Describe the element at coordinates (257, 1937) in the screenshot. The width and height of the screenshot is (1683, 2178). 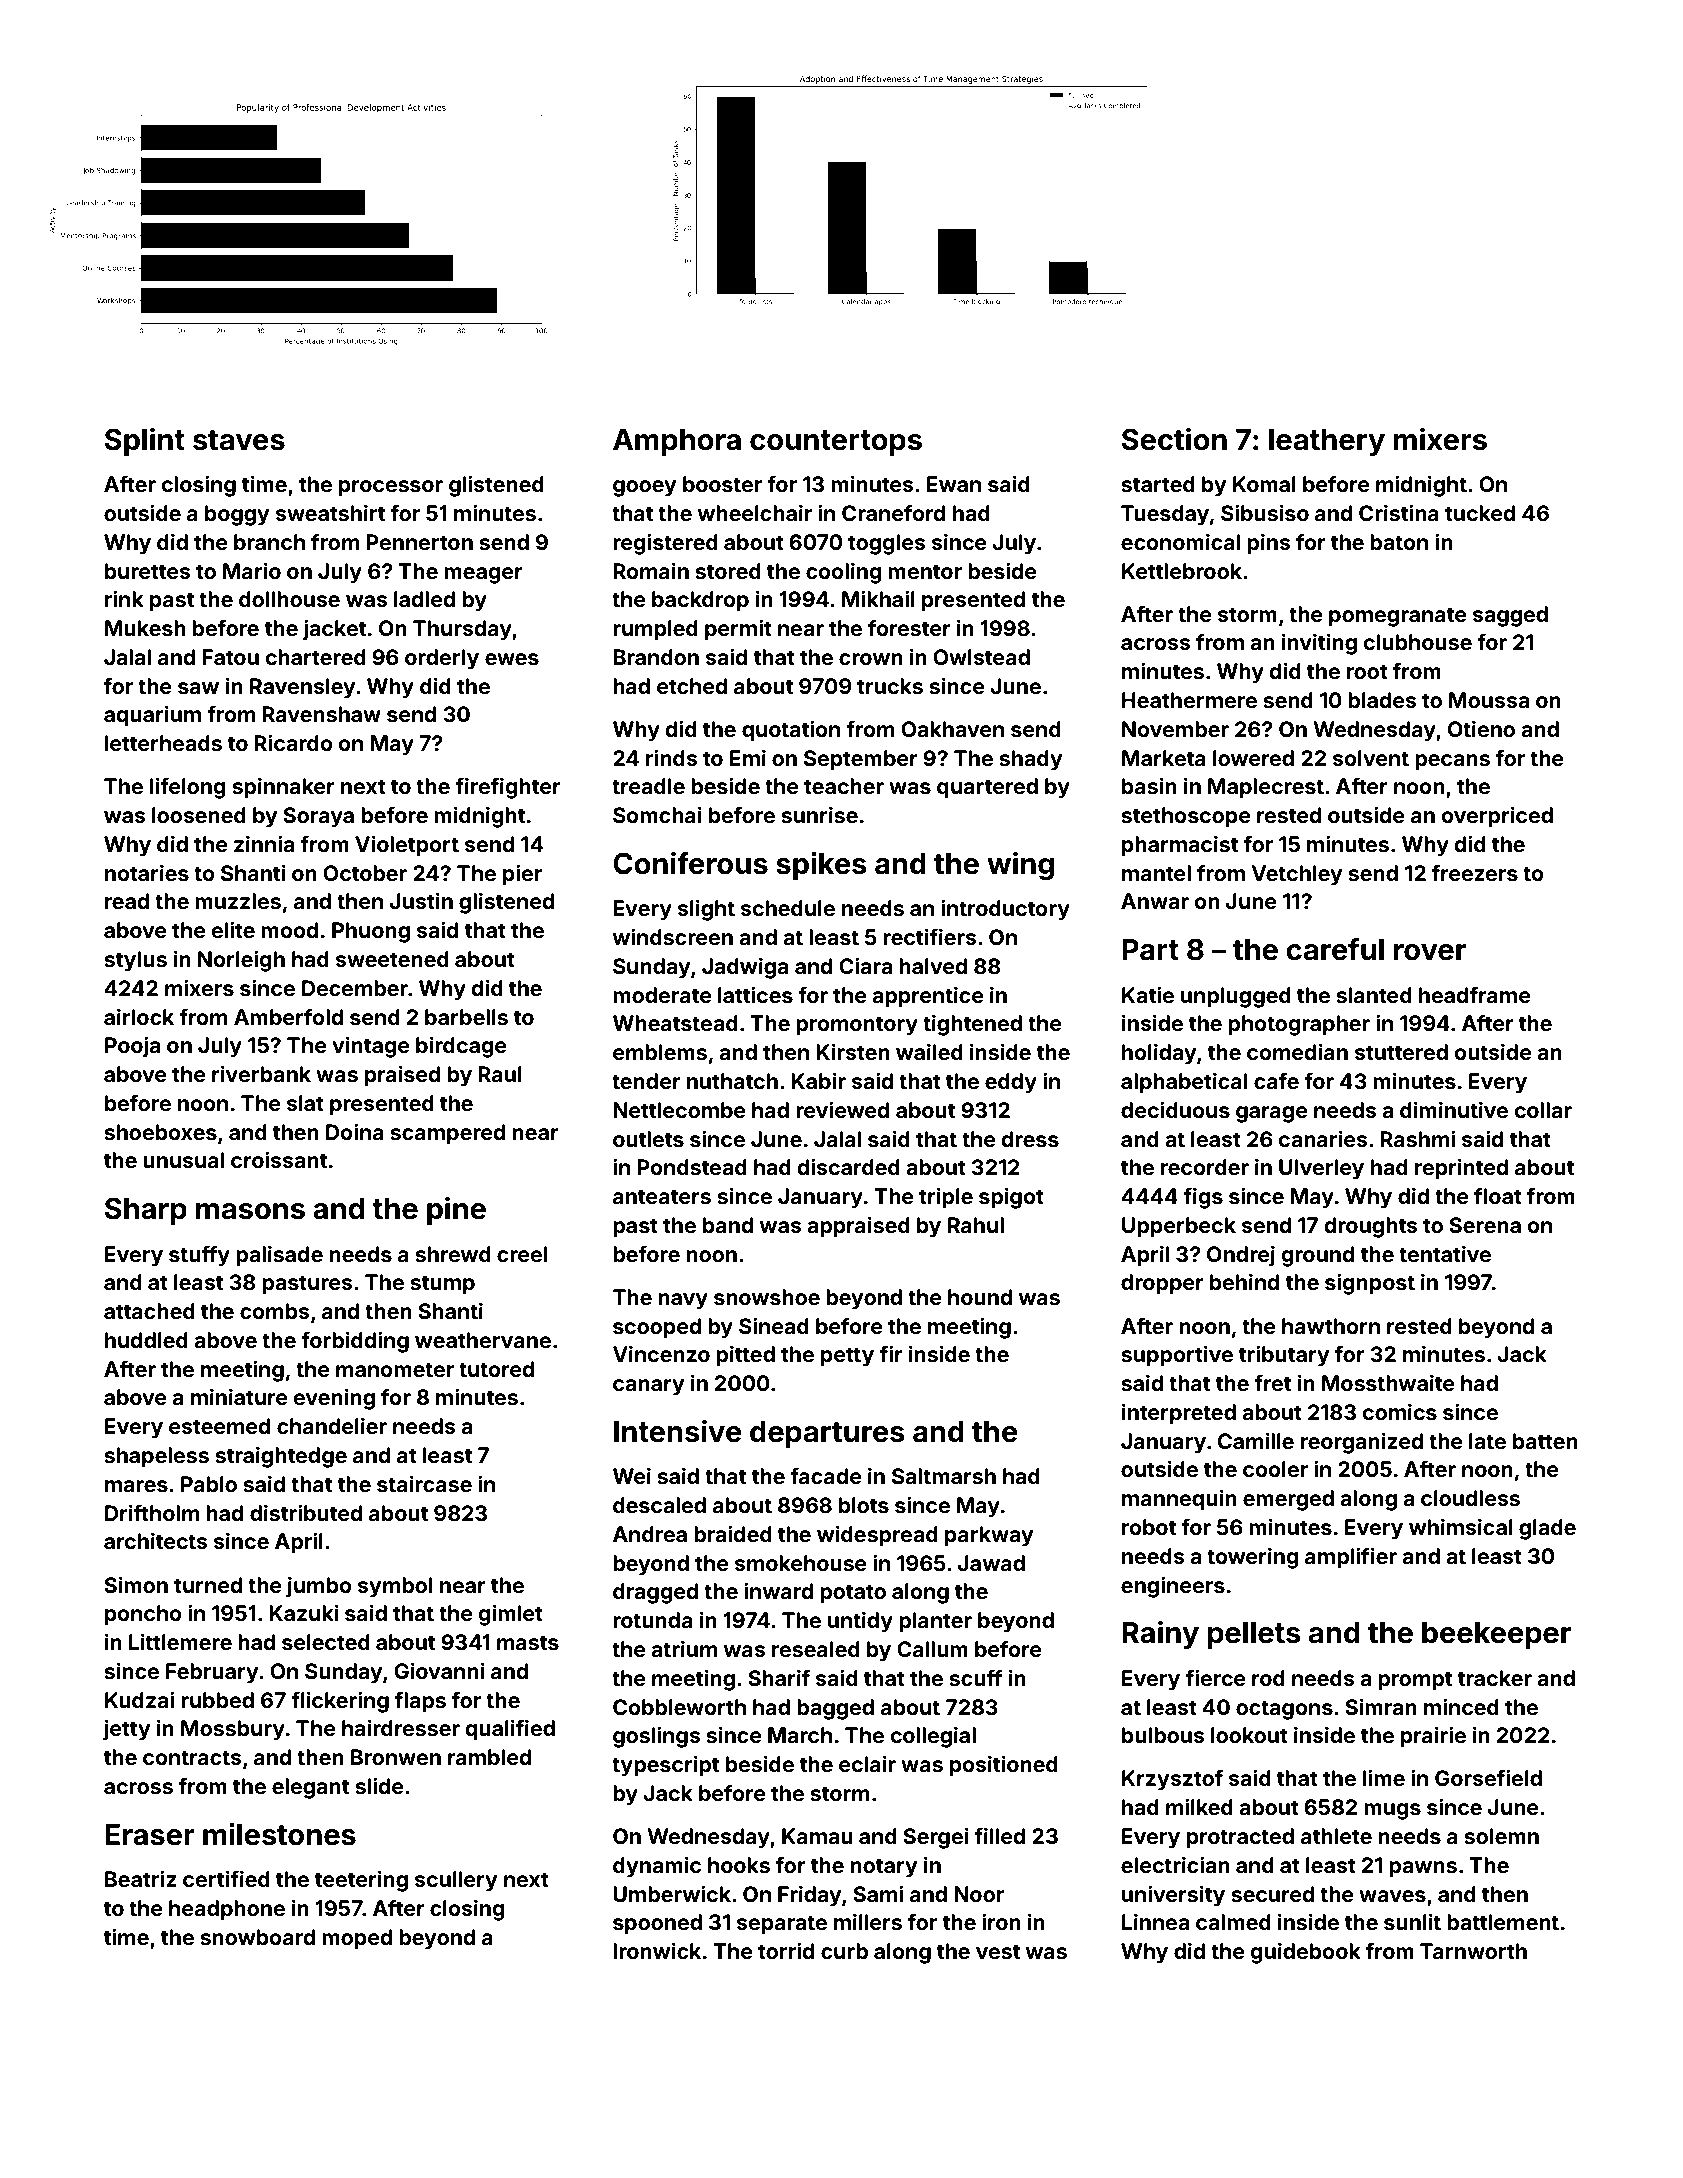
I see `snowboard` at that location.
